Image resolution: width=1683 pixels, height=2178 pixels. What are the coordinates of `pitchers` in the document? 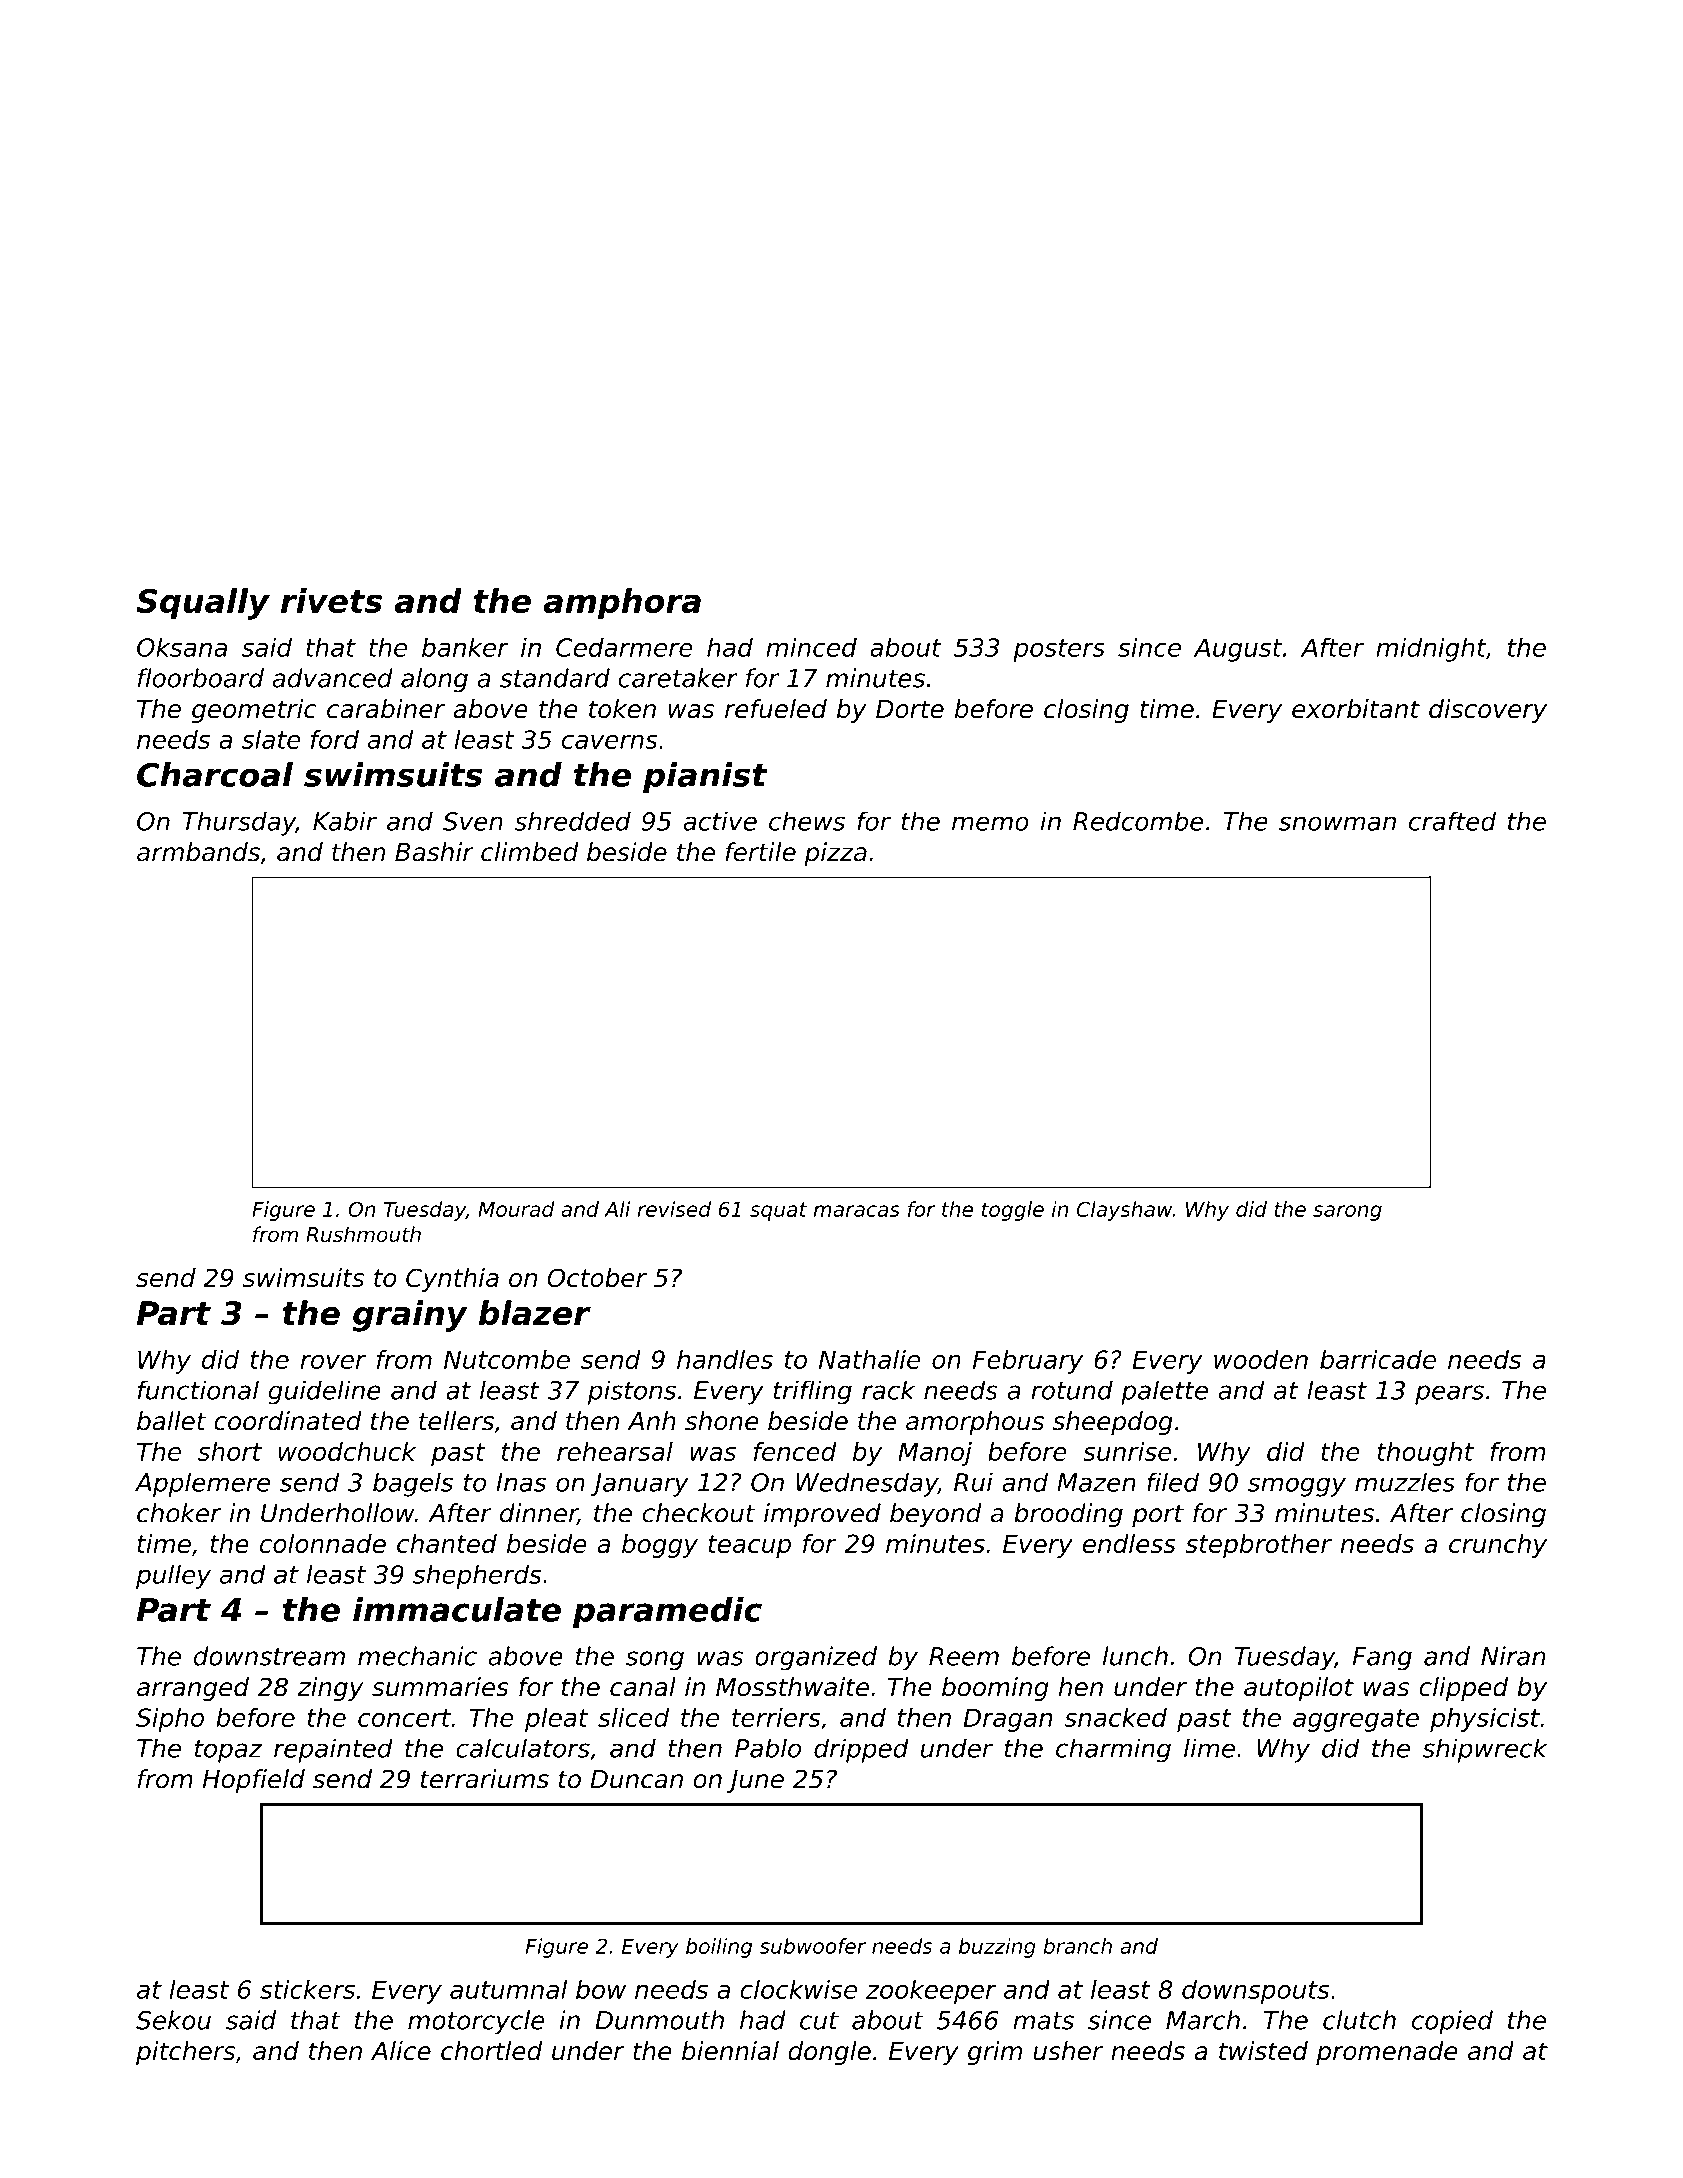 It's located at (185, 2053).
